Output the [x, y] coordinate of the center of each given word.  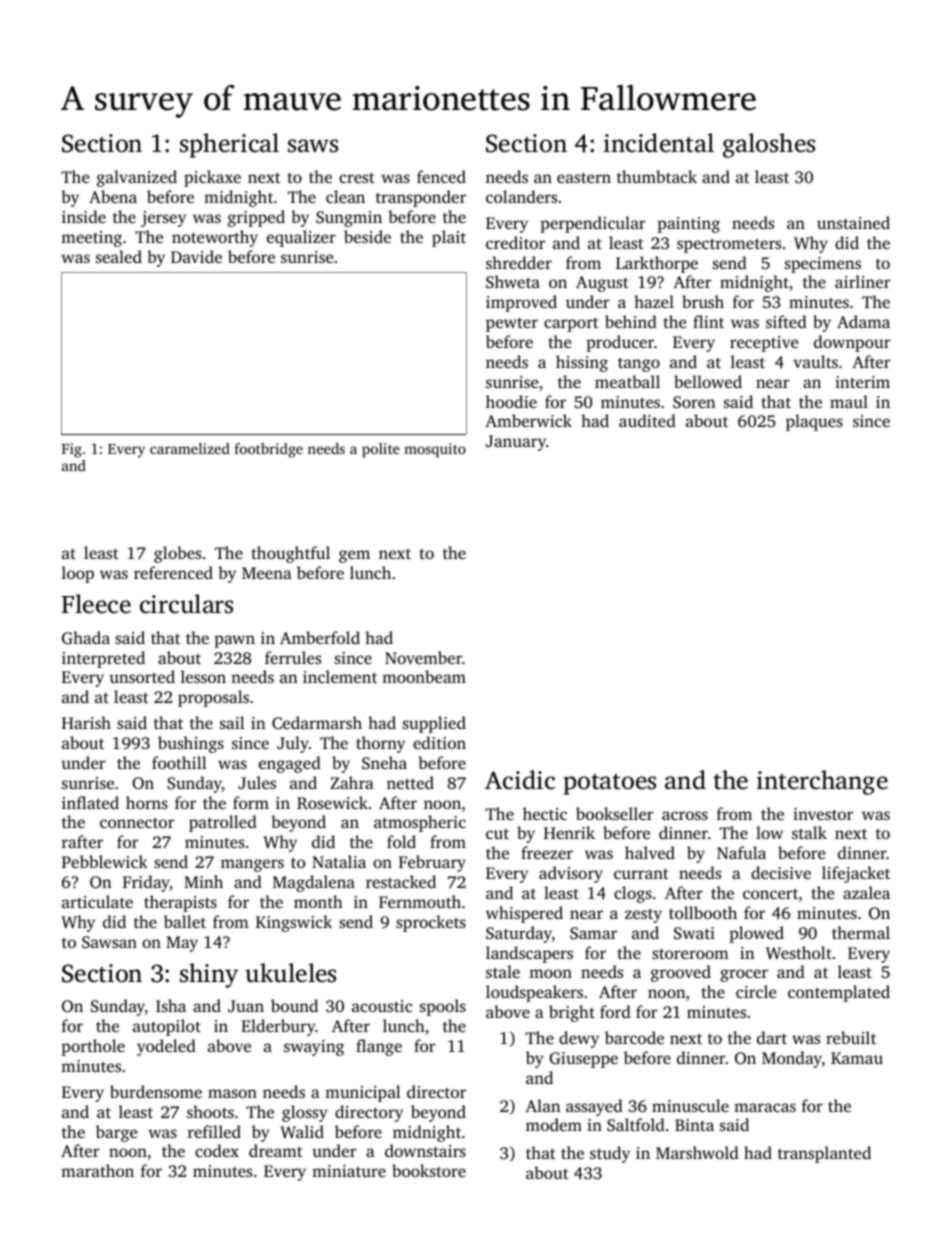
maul [849, 401]
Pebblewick [105, 861]
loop [78, 574]
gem [354, 556]
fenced [441, 176]
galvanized [137, 178]
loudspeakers [534, 993]
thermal [861, 932]
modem [554, 1124]
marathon [97, 1170]
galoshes [769, 145]
